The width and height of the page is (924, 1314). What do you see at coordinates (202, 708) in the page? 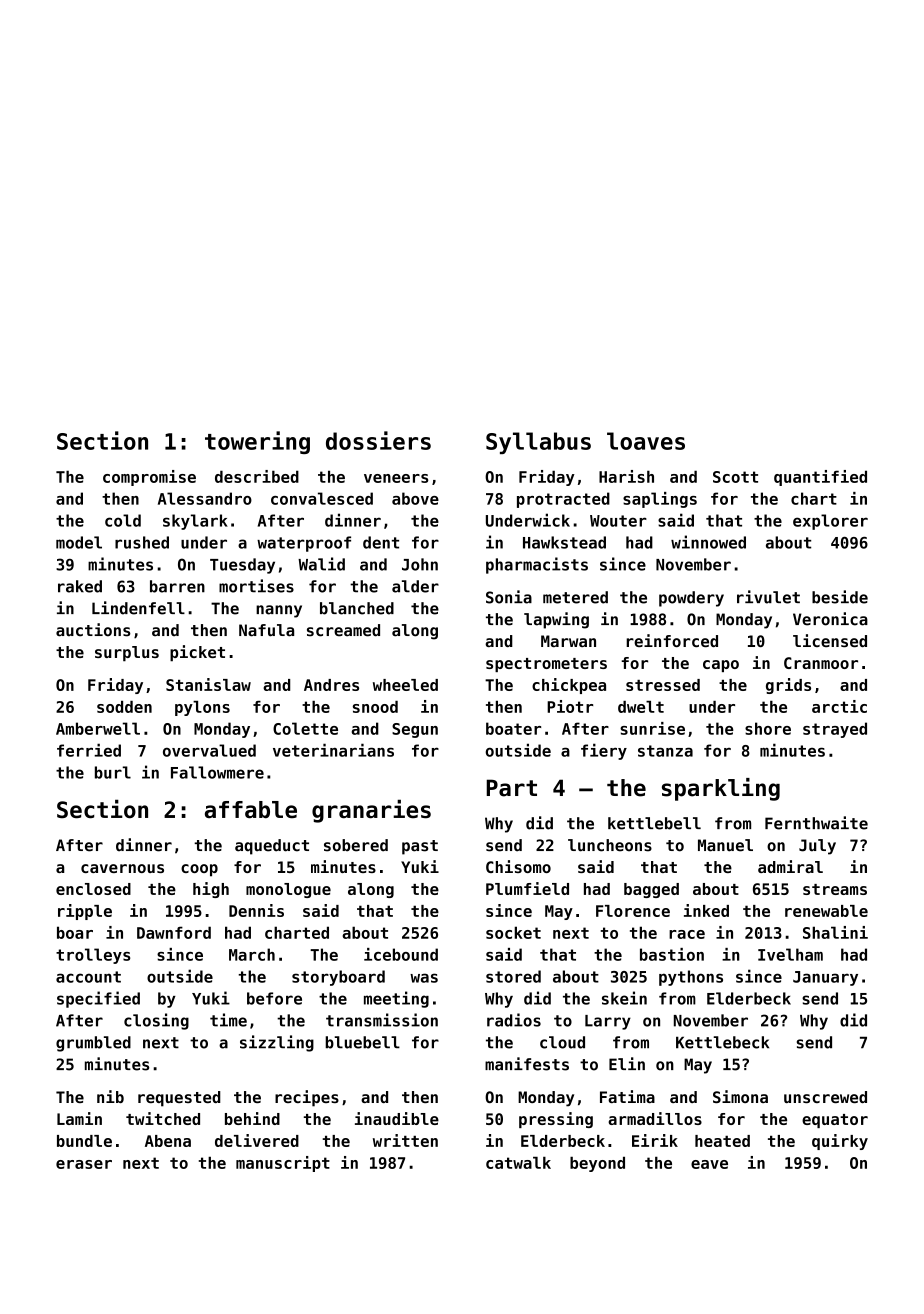
I see `pylons` at bounding box center [202, 708].
